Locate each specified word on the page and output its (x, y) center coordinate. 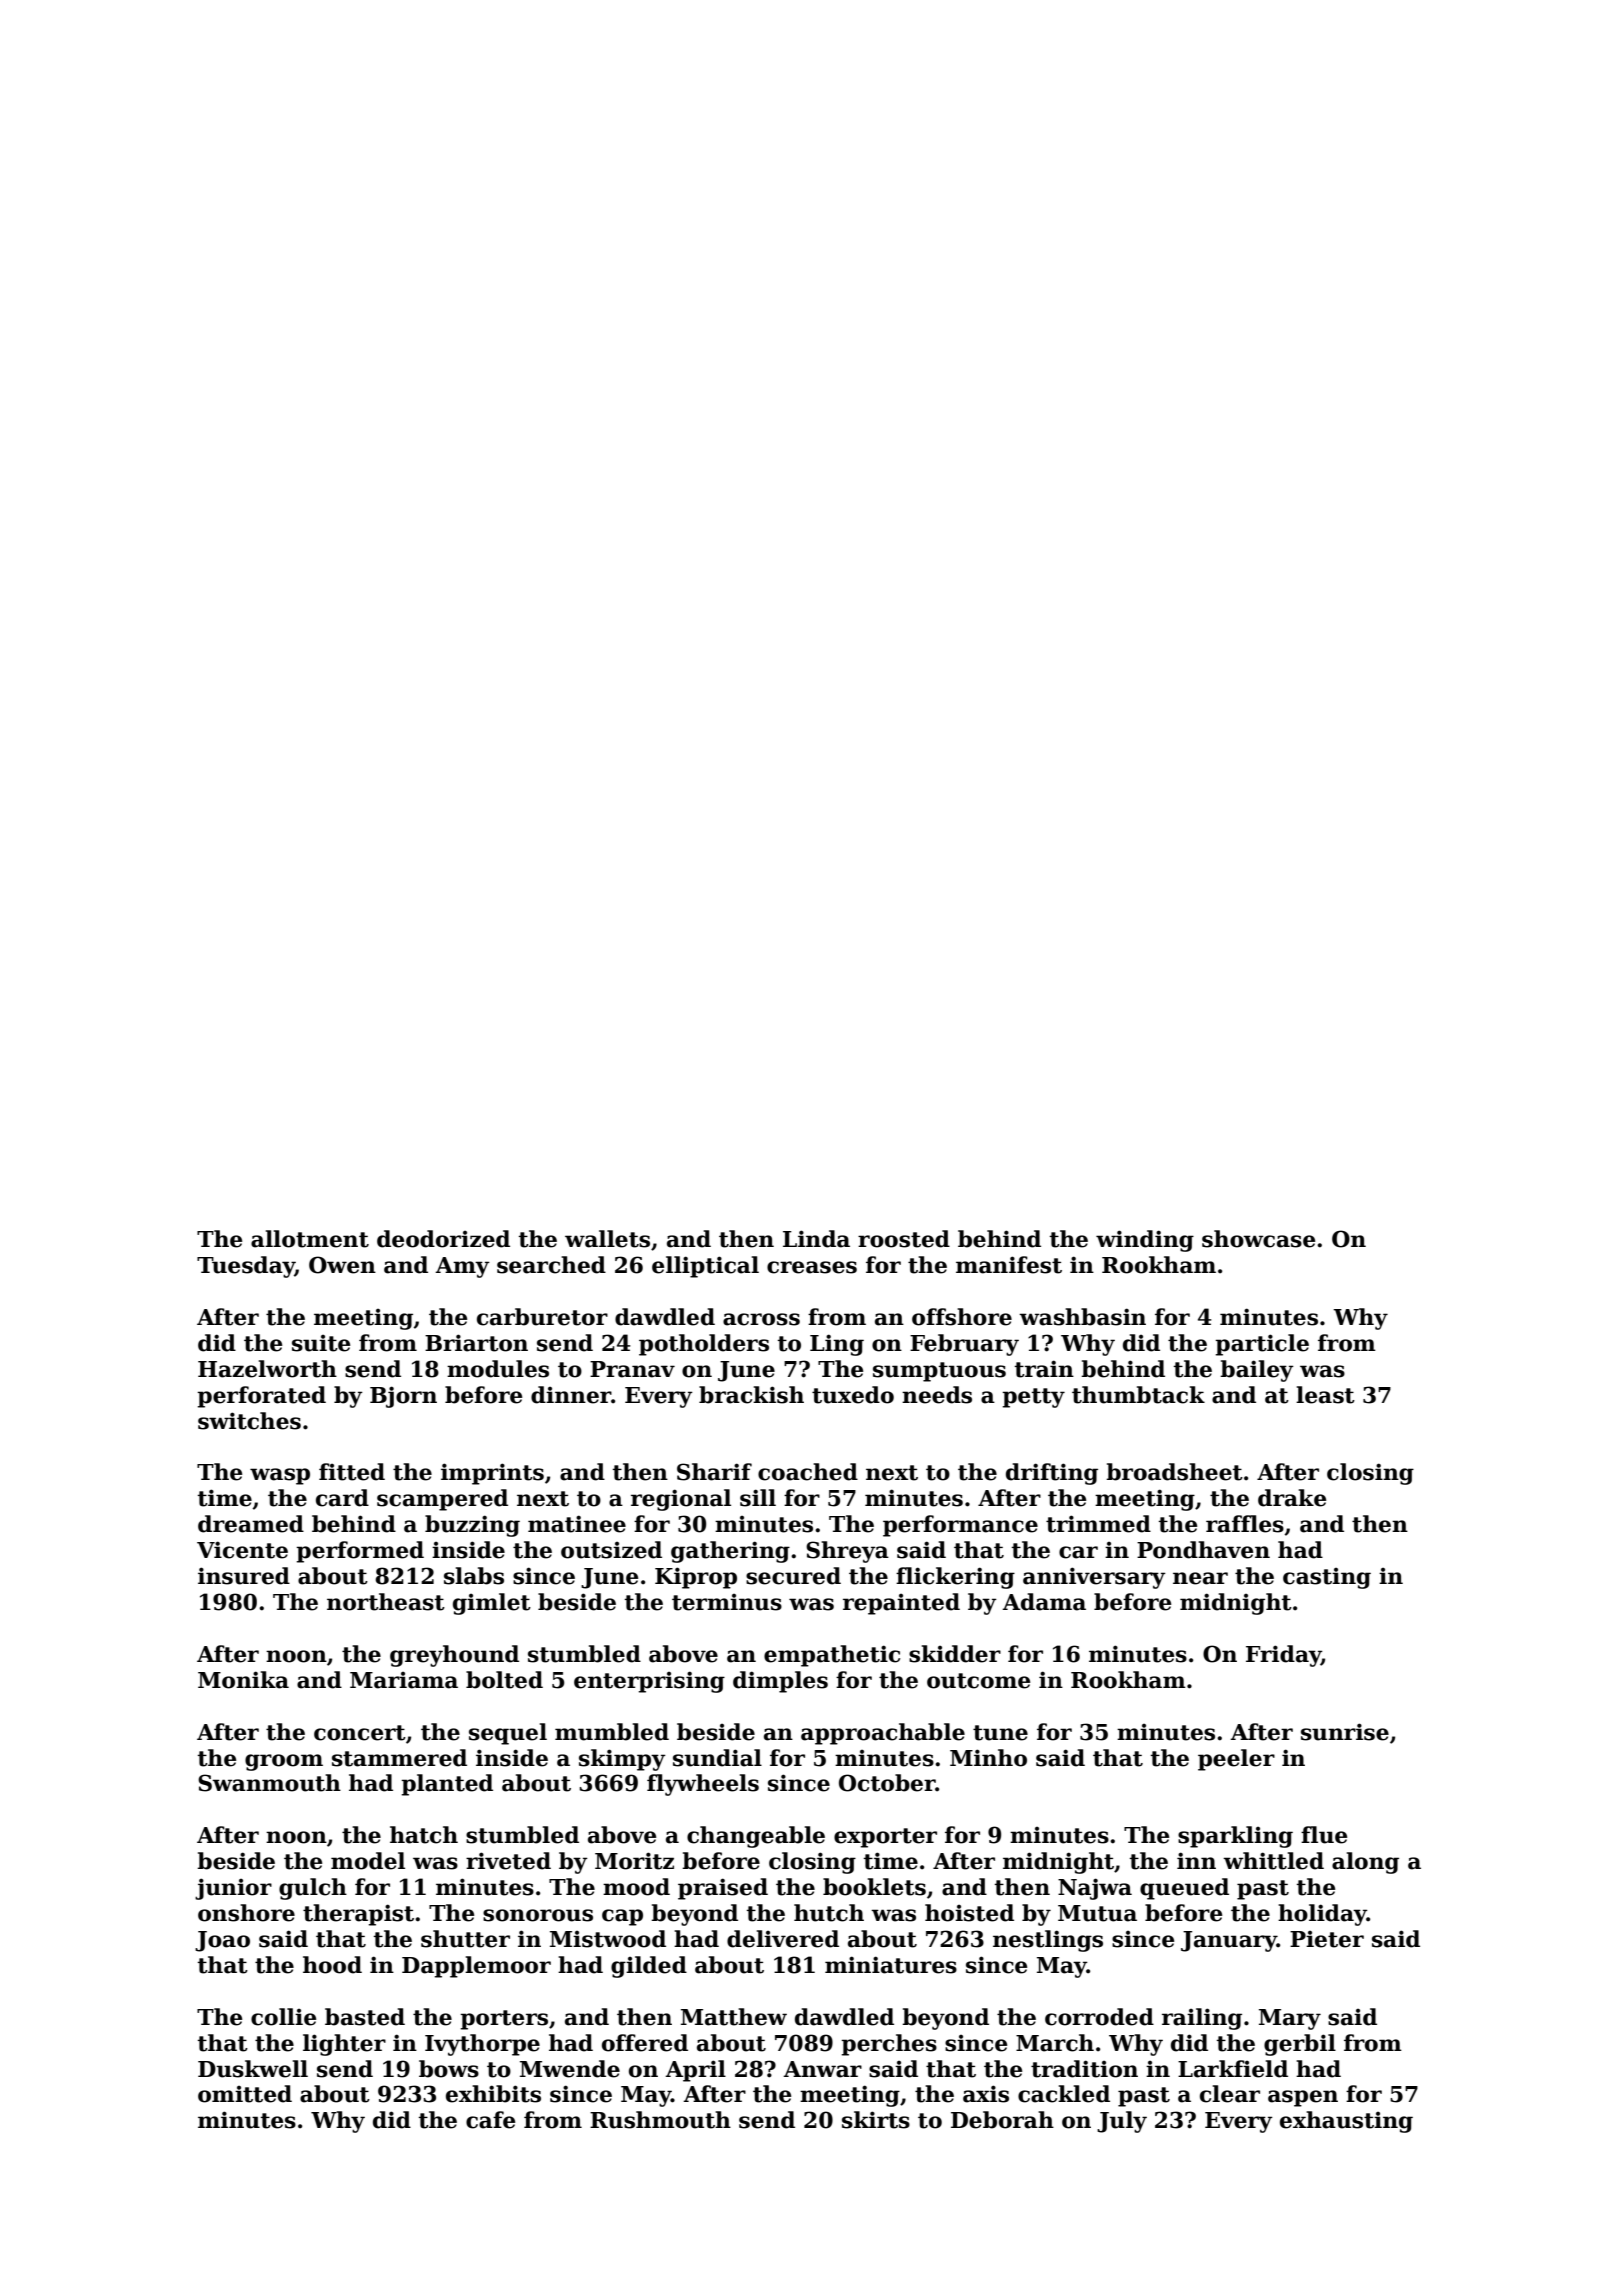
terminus (727, 1602)
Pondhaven (1203, 1550)
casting (1327, 1578)
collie (283, 2017)
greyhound (454, 1656)
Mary (1290, 2019)
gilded (649, 1967)
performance (960, 1526)
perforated (261, 1397)
